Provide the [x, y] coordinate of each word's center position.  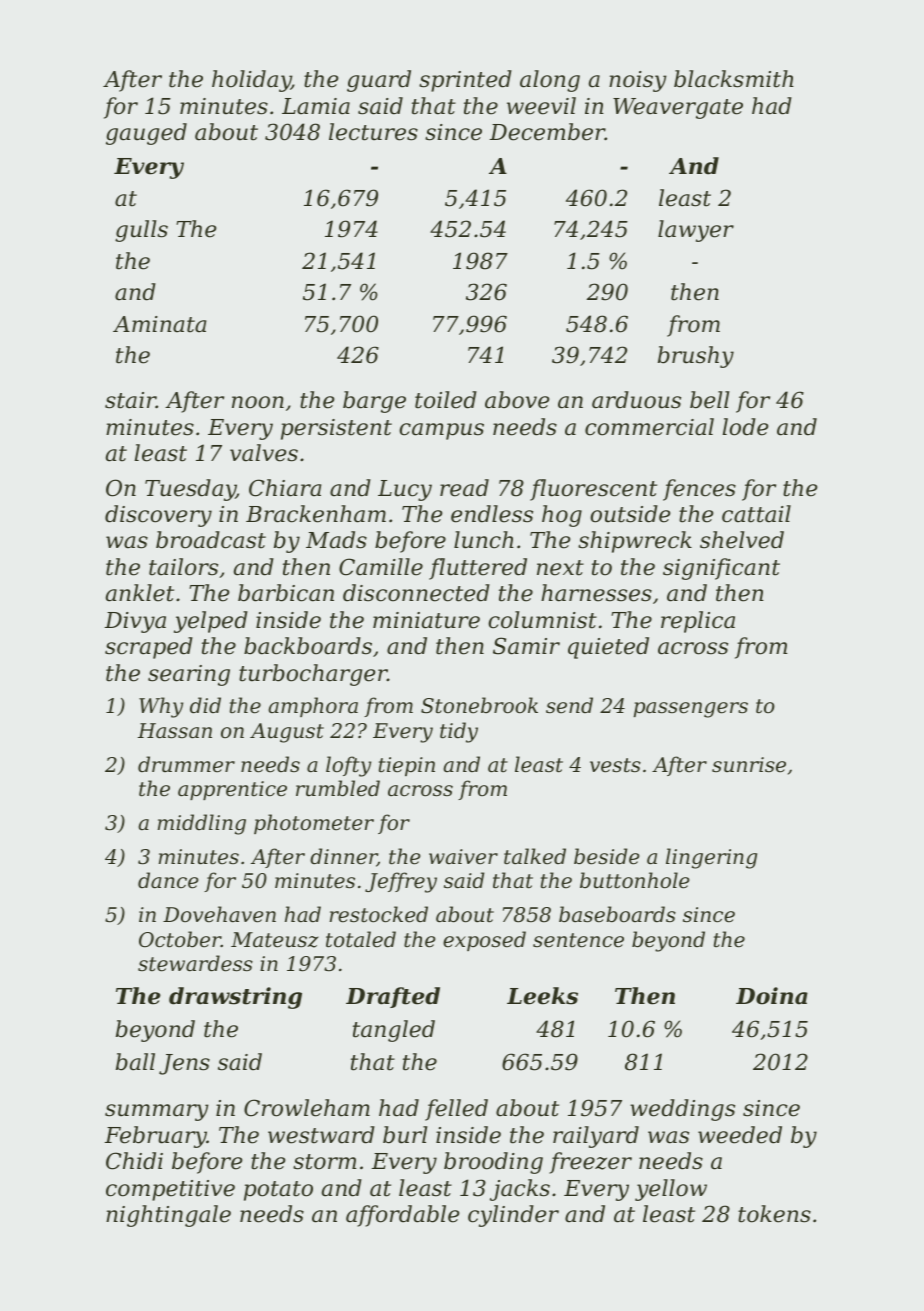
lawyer [696, 231]
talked [535, 856]
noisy [638, 81]
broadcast [211, 540]
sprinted [465, 81]
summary [157, 1112]
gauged [146, 134]
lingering [711, 858]
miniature [426, 620]
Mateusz [274, 940]
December [547, 132]
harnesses [596, 593]
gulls [141, 231]
